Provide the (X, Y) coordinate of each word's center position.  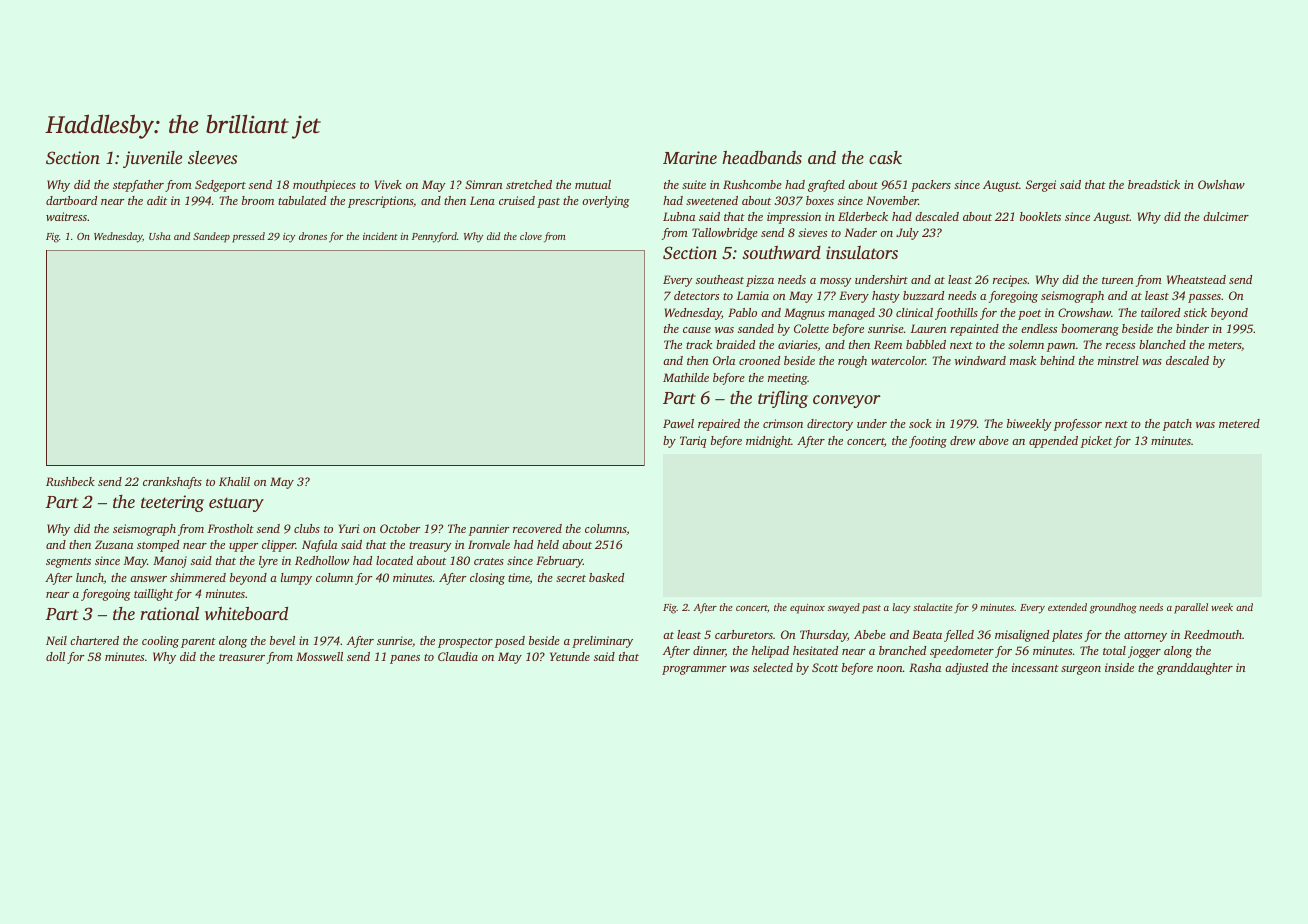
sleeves (212, 157)
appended (1053, 442)
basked (606, 577)
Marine (690, 157)
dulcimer (1226, 216)
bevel (282, 640)
